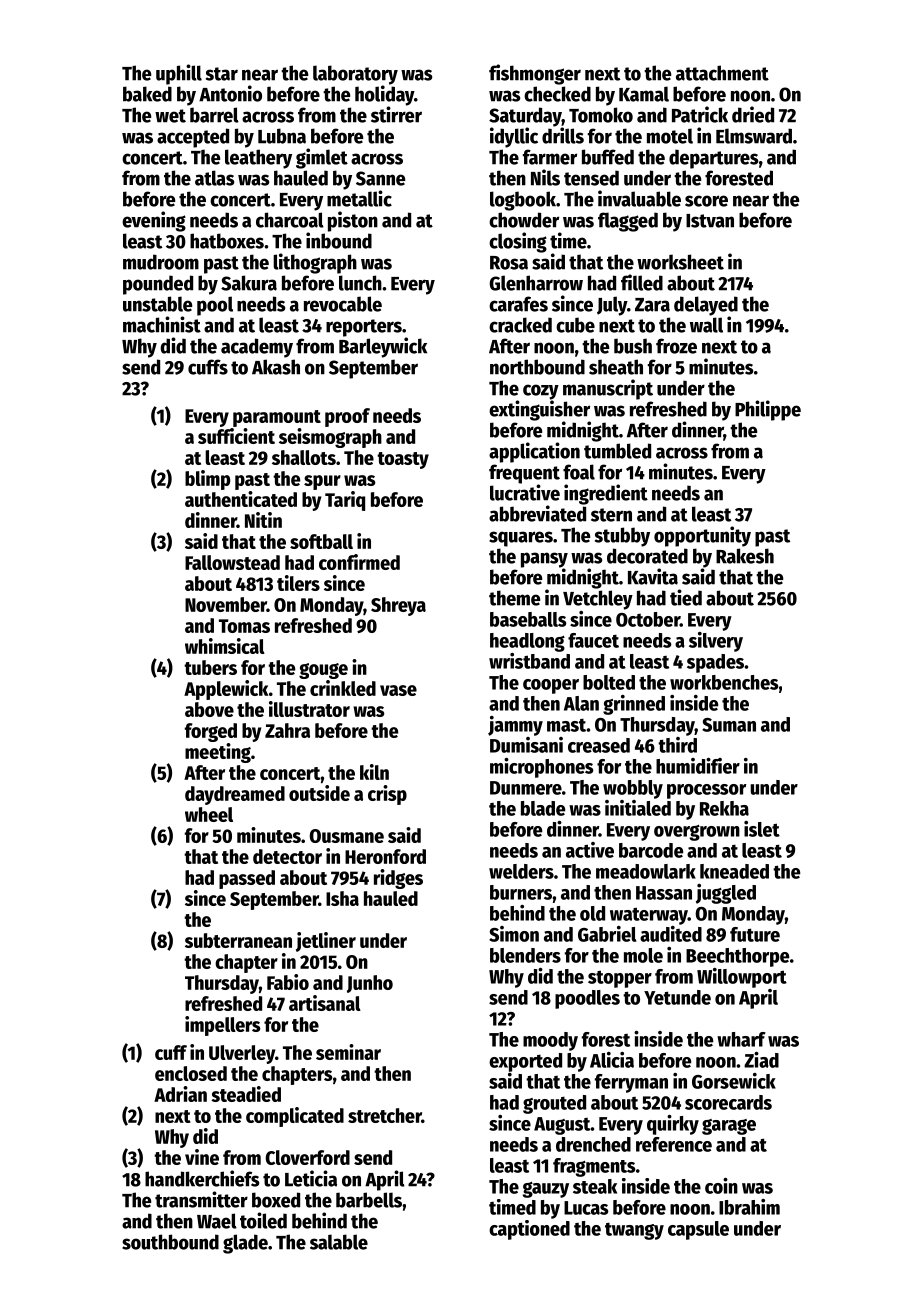 The image size is (924, 1311). Describe the element at coordinates (209, 814) in the document. I see `wheel` at that location.
